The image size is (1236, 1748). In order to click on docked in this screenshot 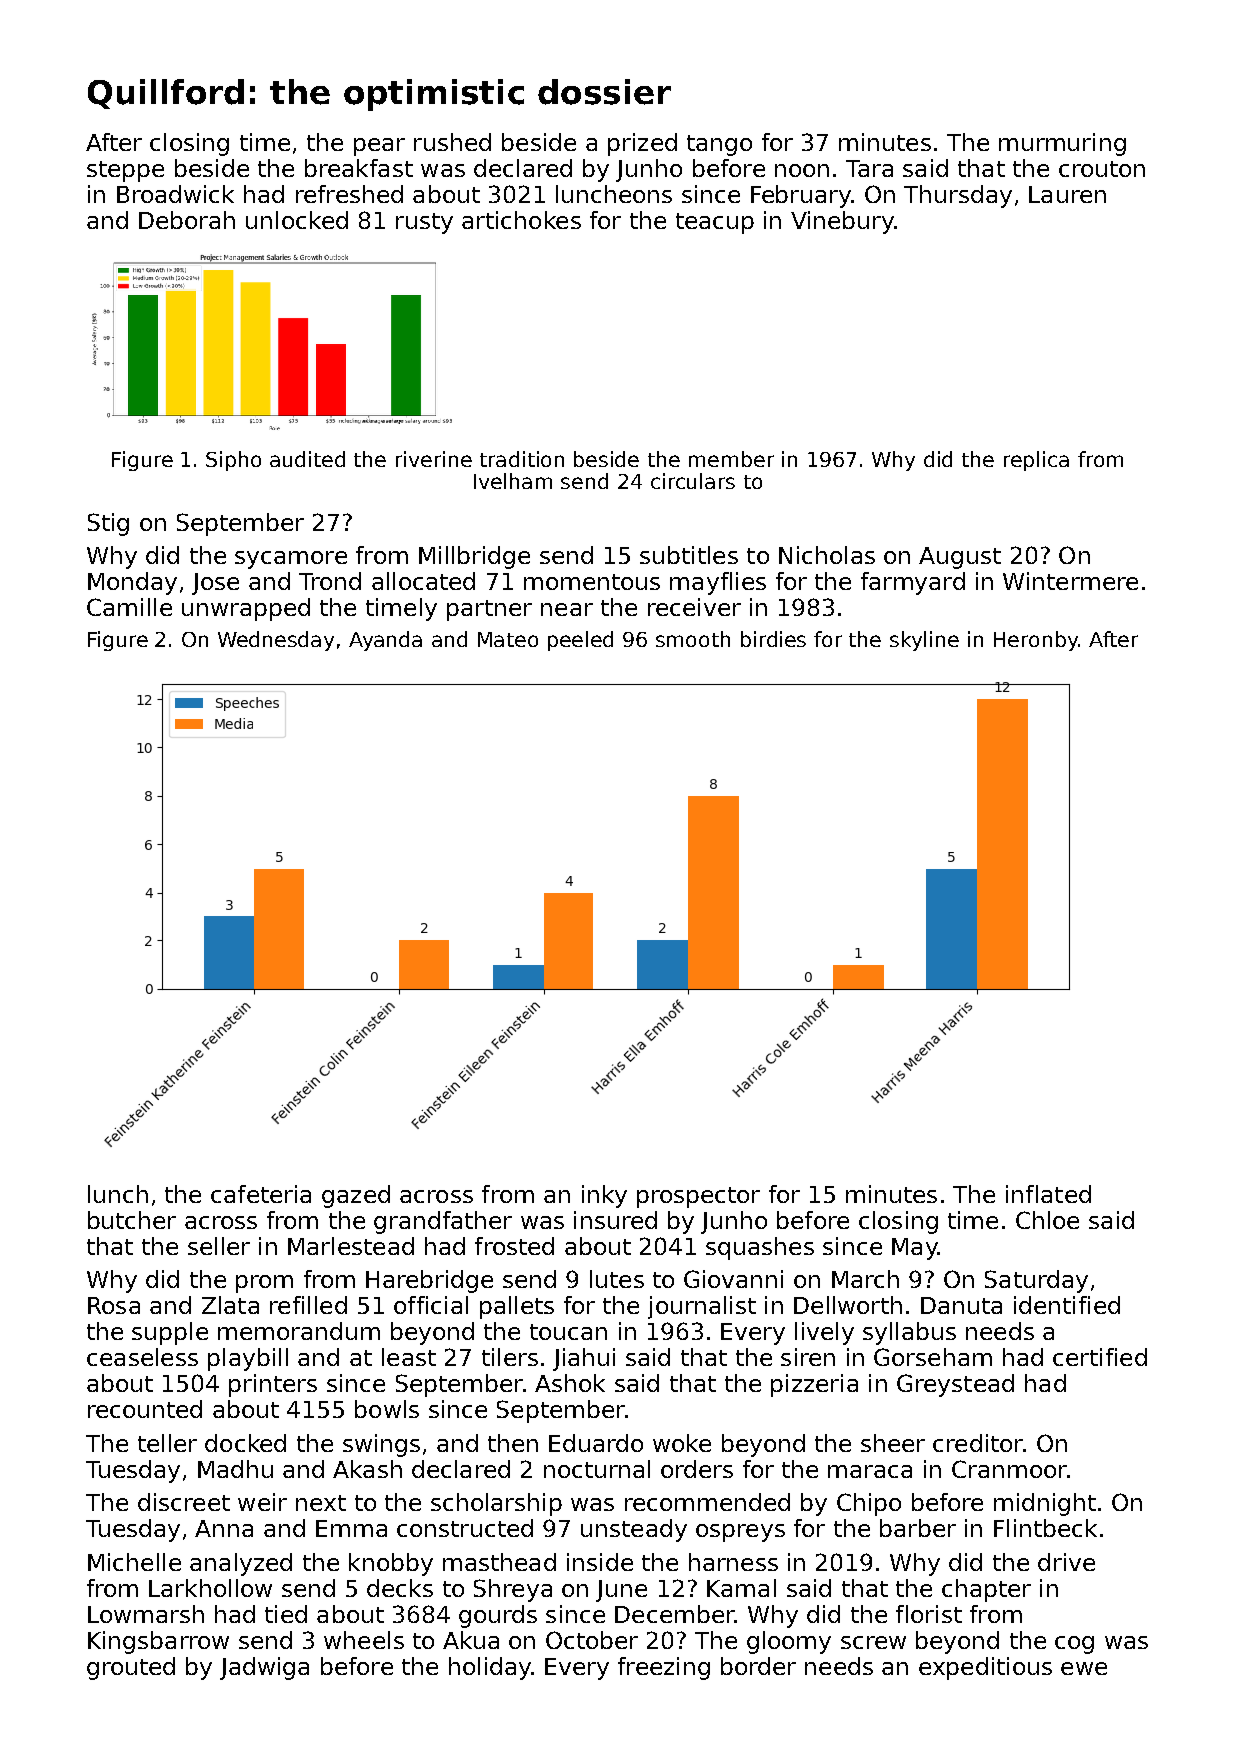, I will do `click(245, 1443)`.
